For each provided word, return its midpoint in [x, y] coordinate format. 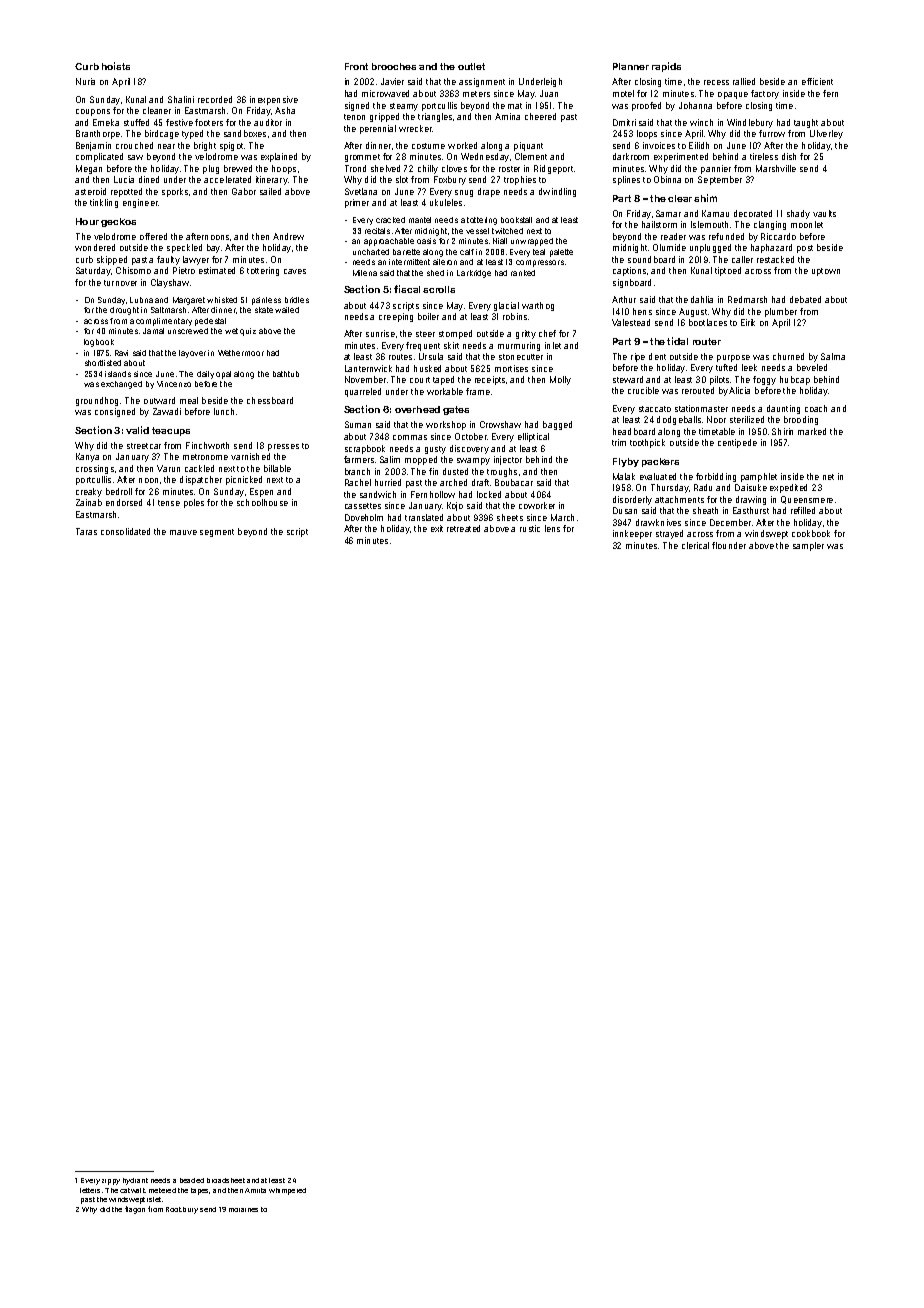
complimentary [164, 322]
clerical [695, 545]
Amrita [255, 1190]
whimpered [287, 1191]
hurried [388, 482]
